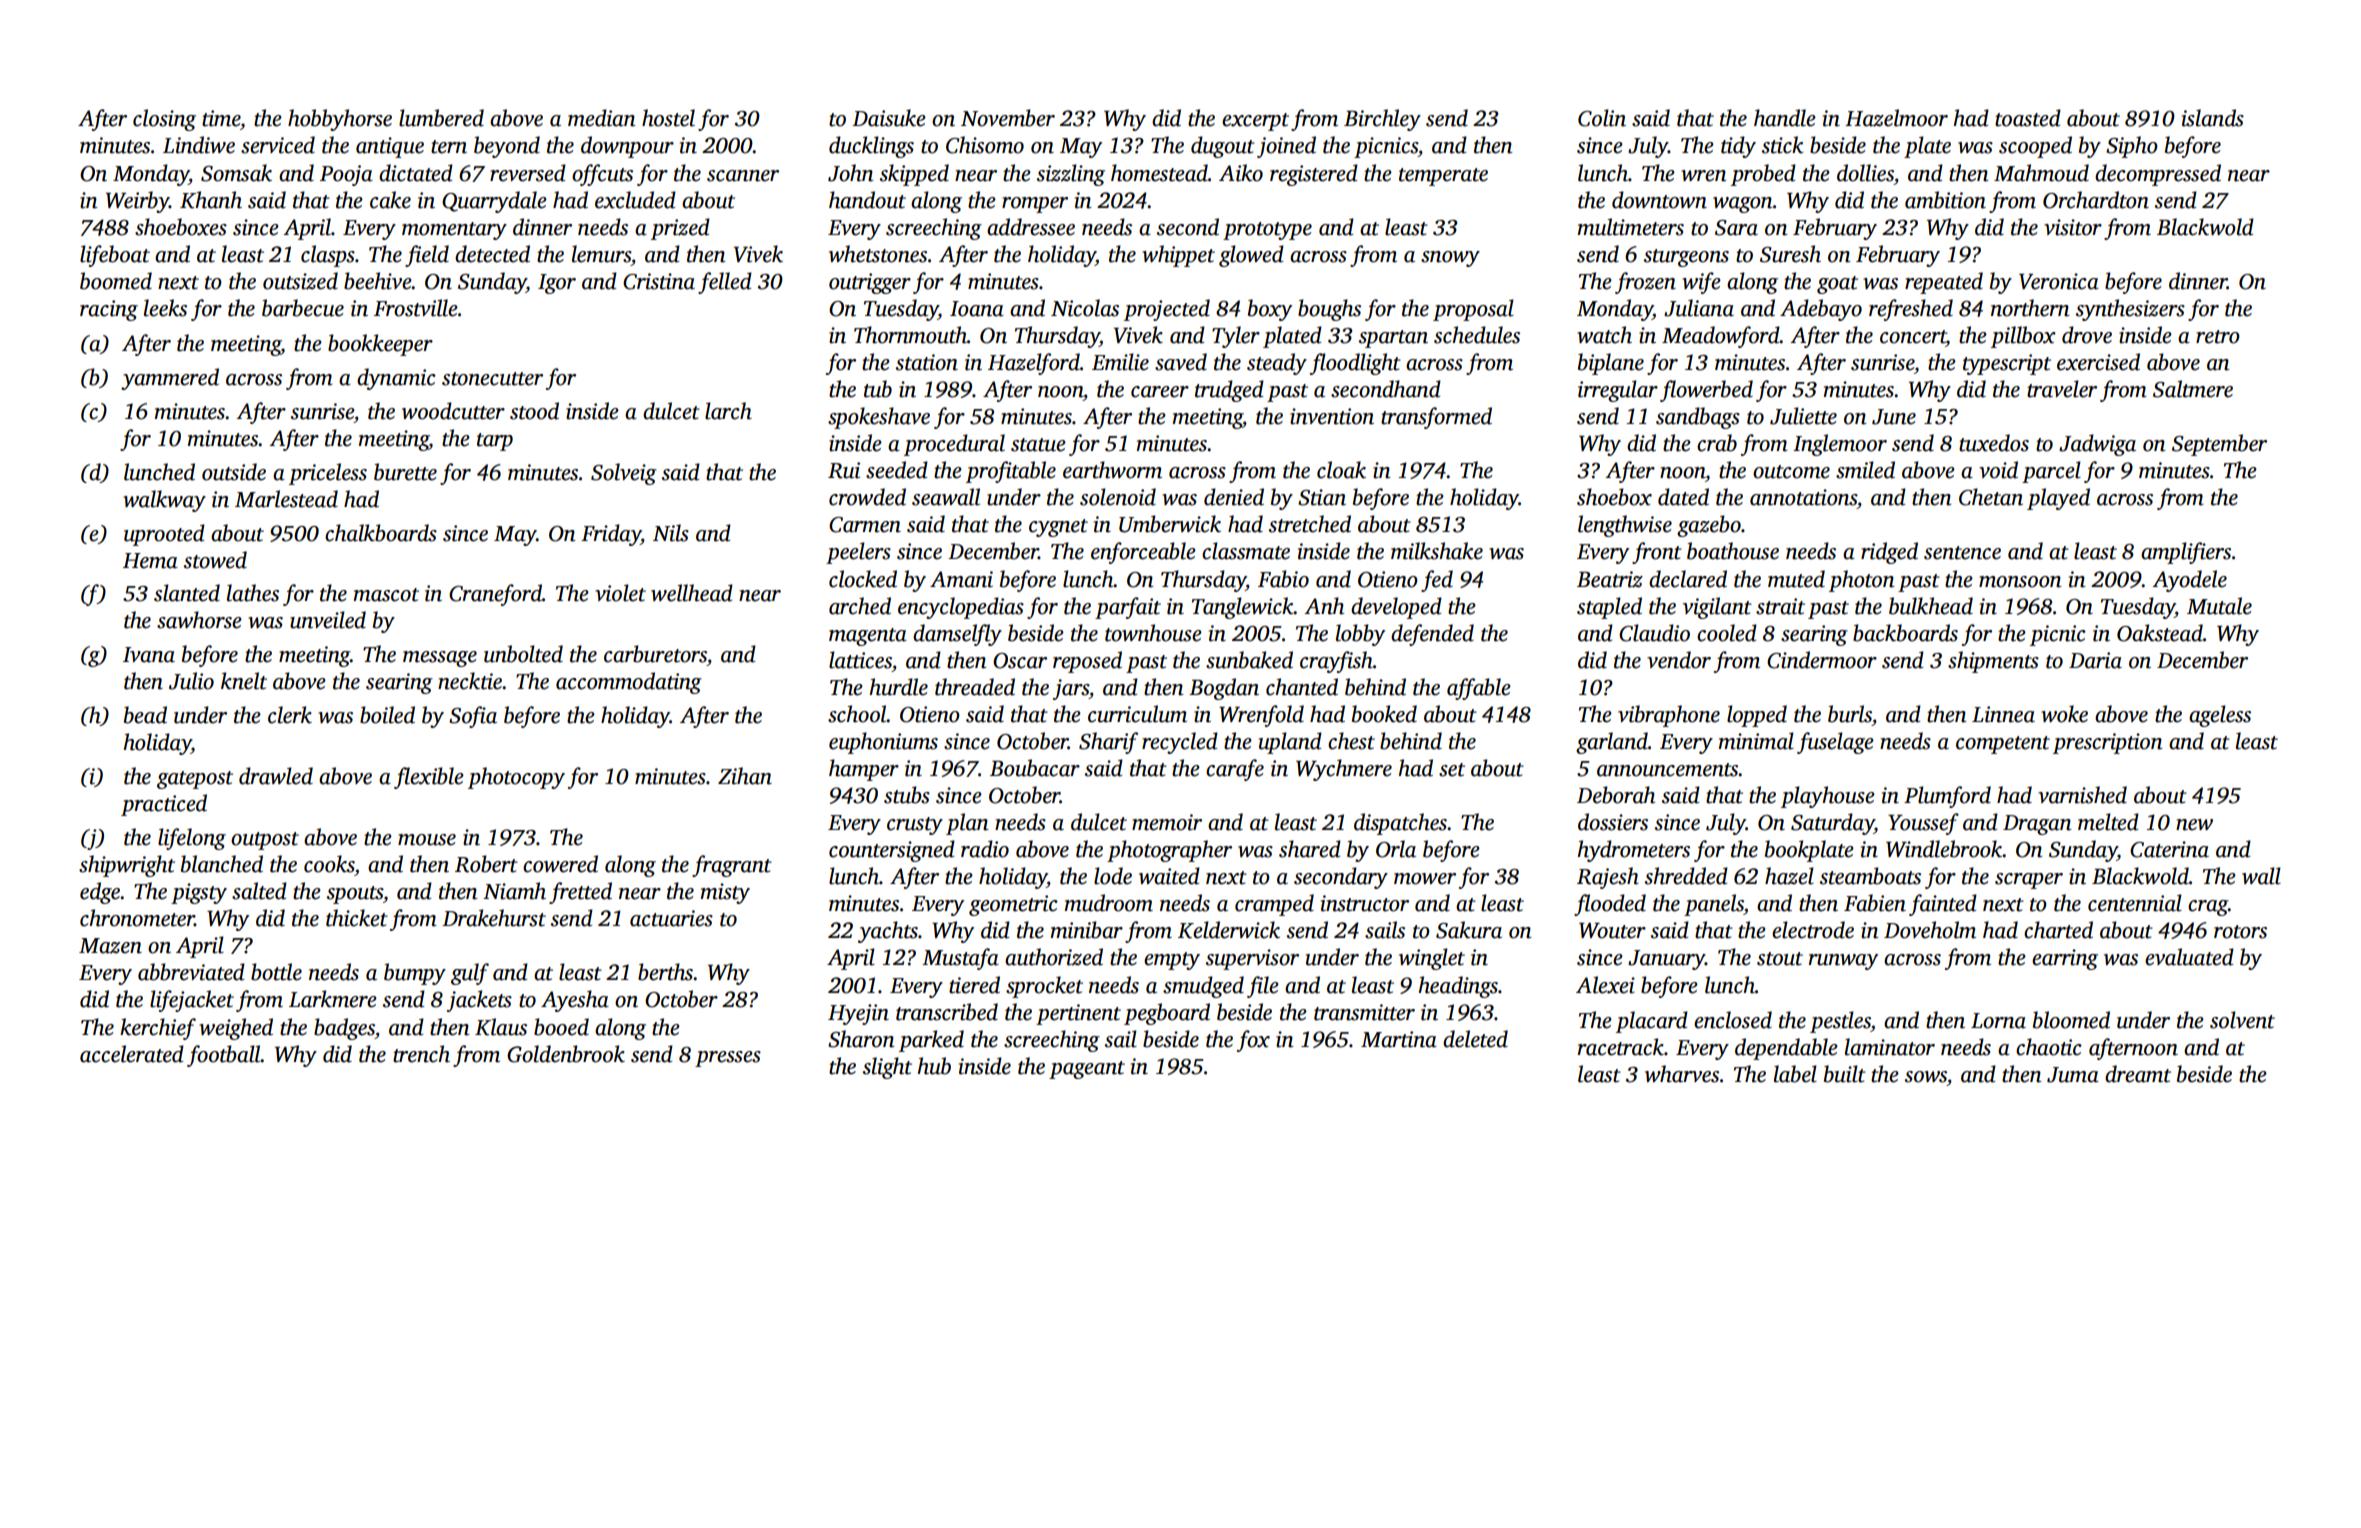 Image resolution: width=2361 pixels, height=1528 pixels. What do you see at coordinates (1085, 308) in the screenshot?
I see `Nicolas` at bounding box center [1085, 308].
